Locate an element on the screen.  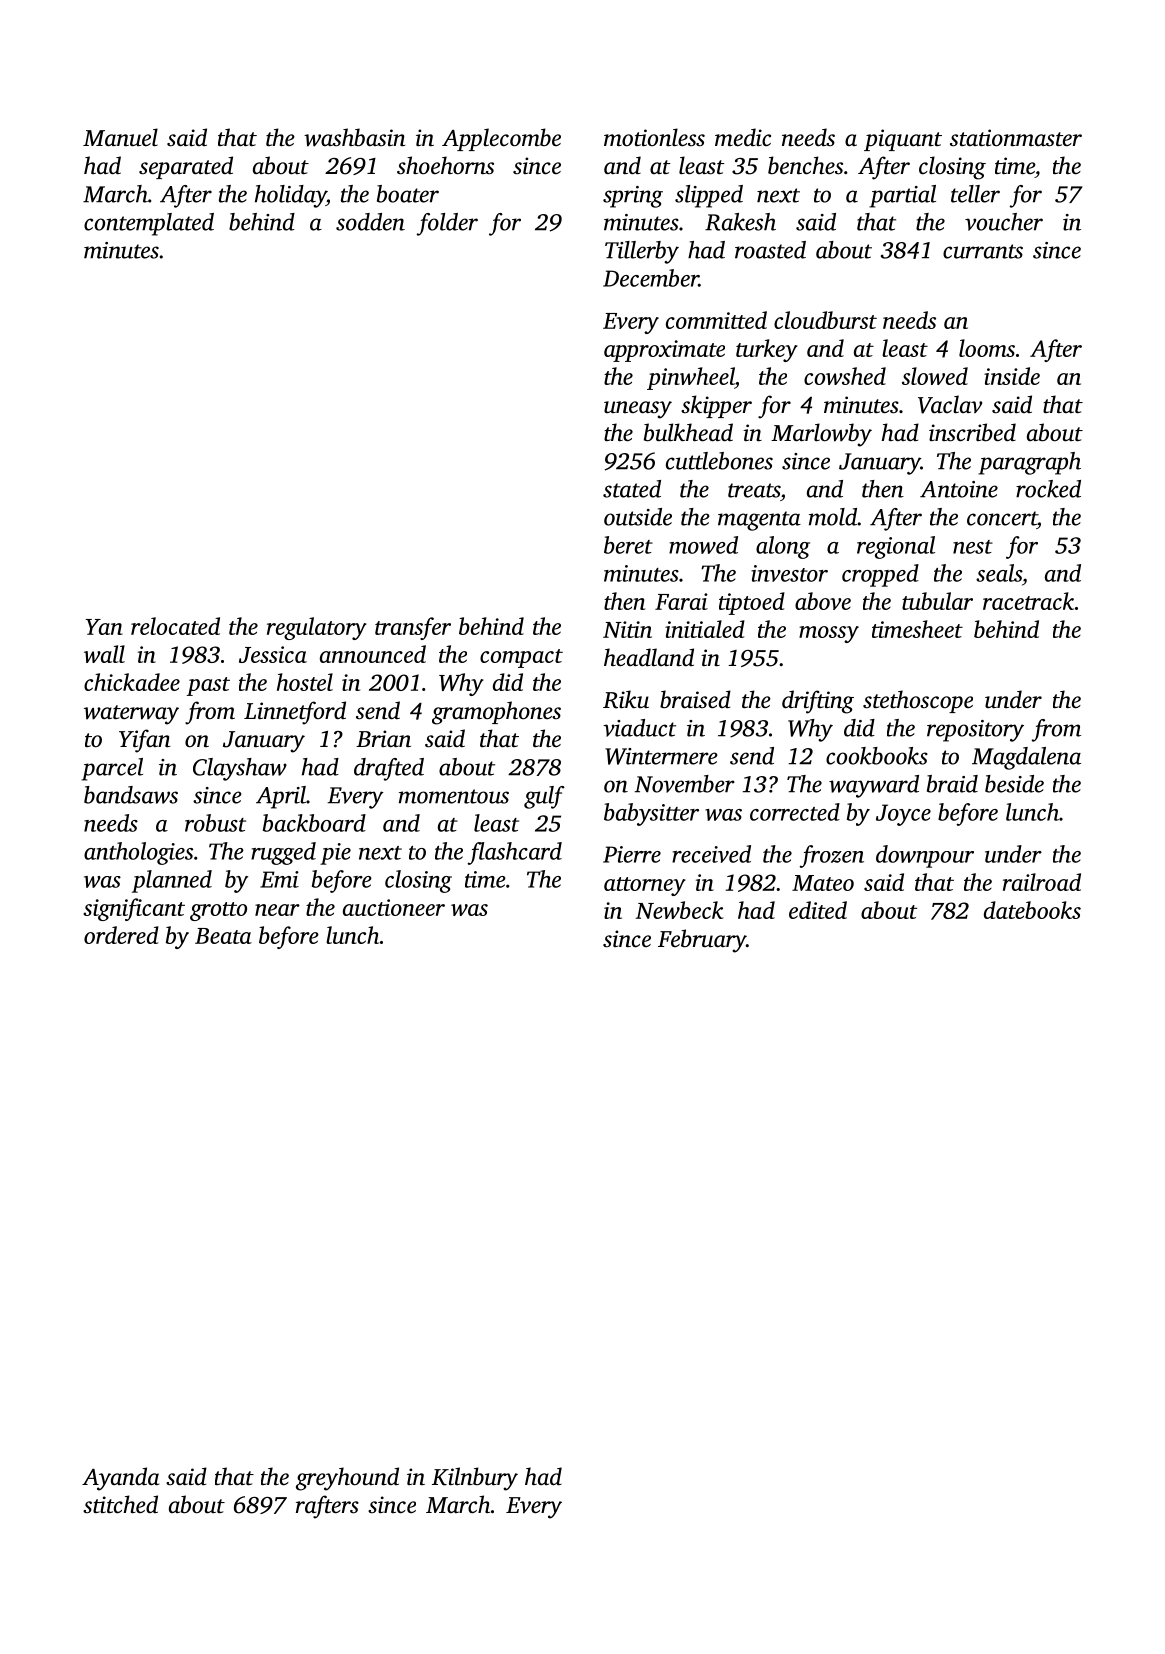
gulf is located at coordinates (544, 797).
